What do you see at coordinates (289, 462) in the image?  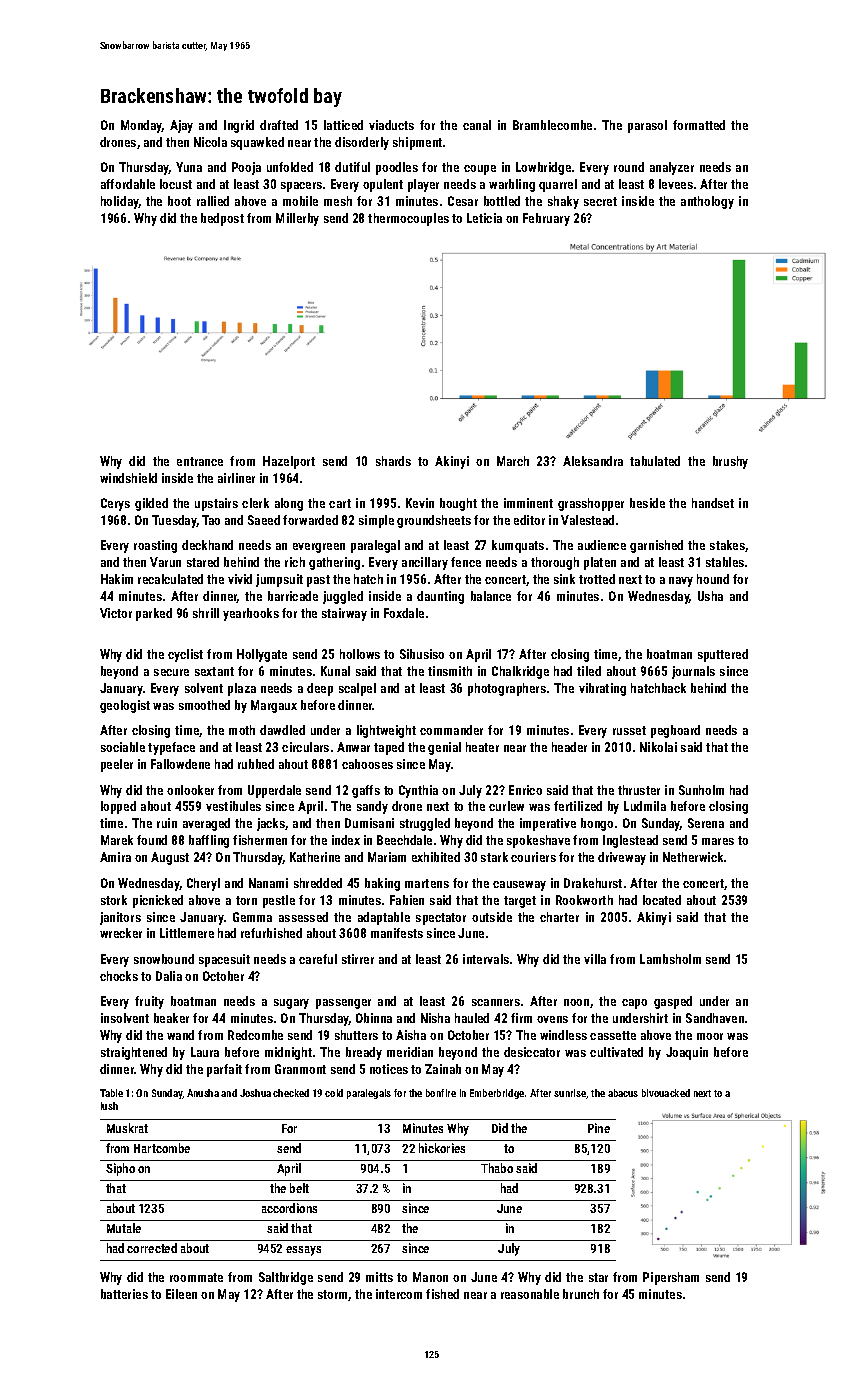 I see `Hazelport` at bounding box center [289, 462].
